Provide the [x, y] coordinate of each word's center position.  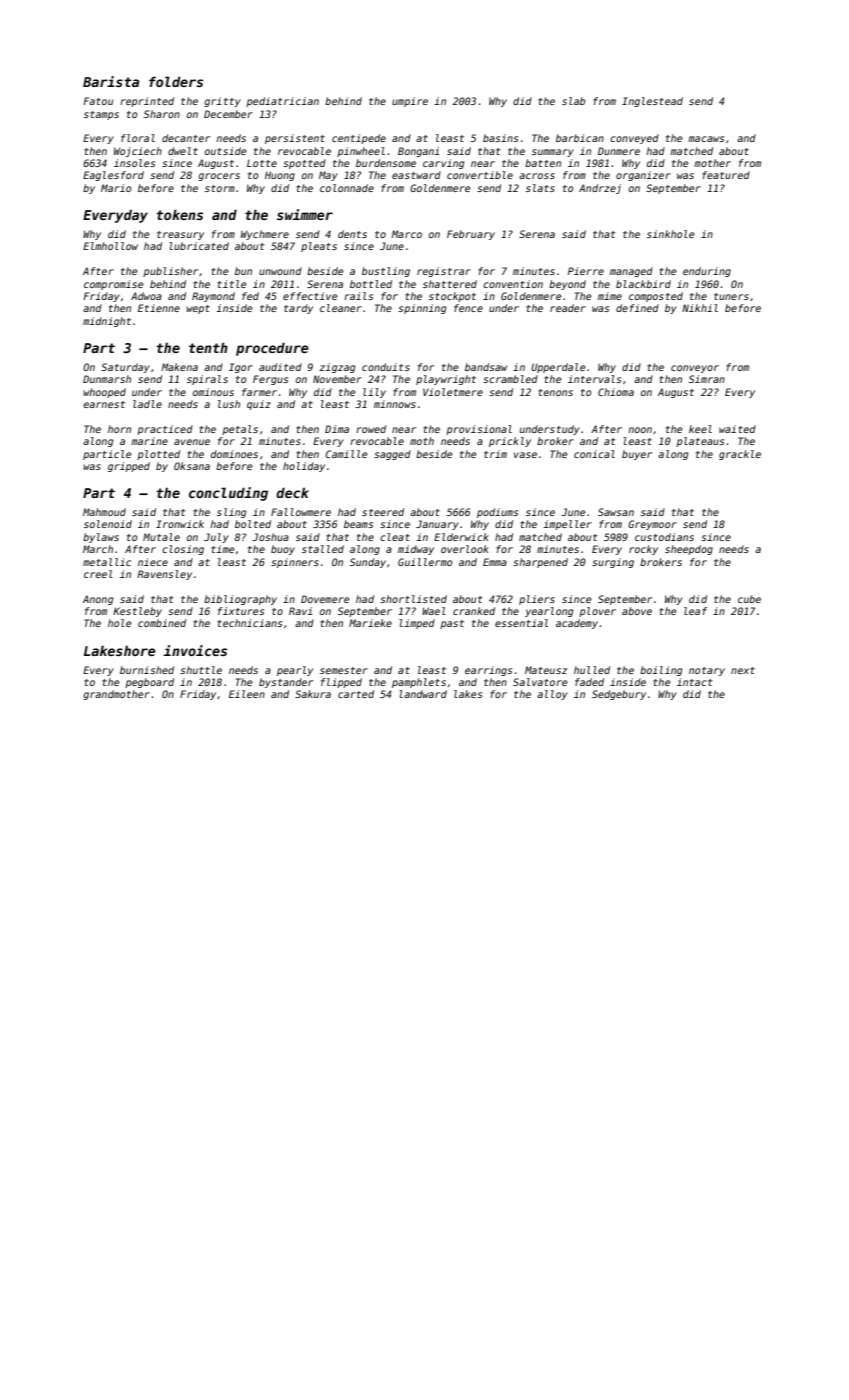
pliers [537, 600]
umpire [410, 102]
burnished [147, 670]
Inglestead [652, 102]
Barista [111, 81]
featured [726, 175]
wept [198, 309]
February [471, 235]
